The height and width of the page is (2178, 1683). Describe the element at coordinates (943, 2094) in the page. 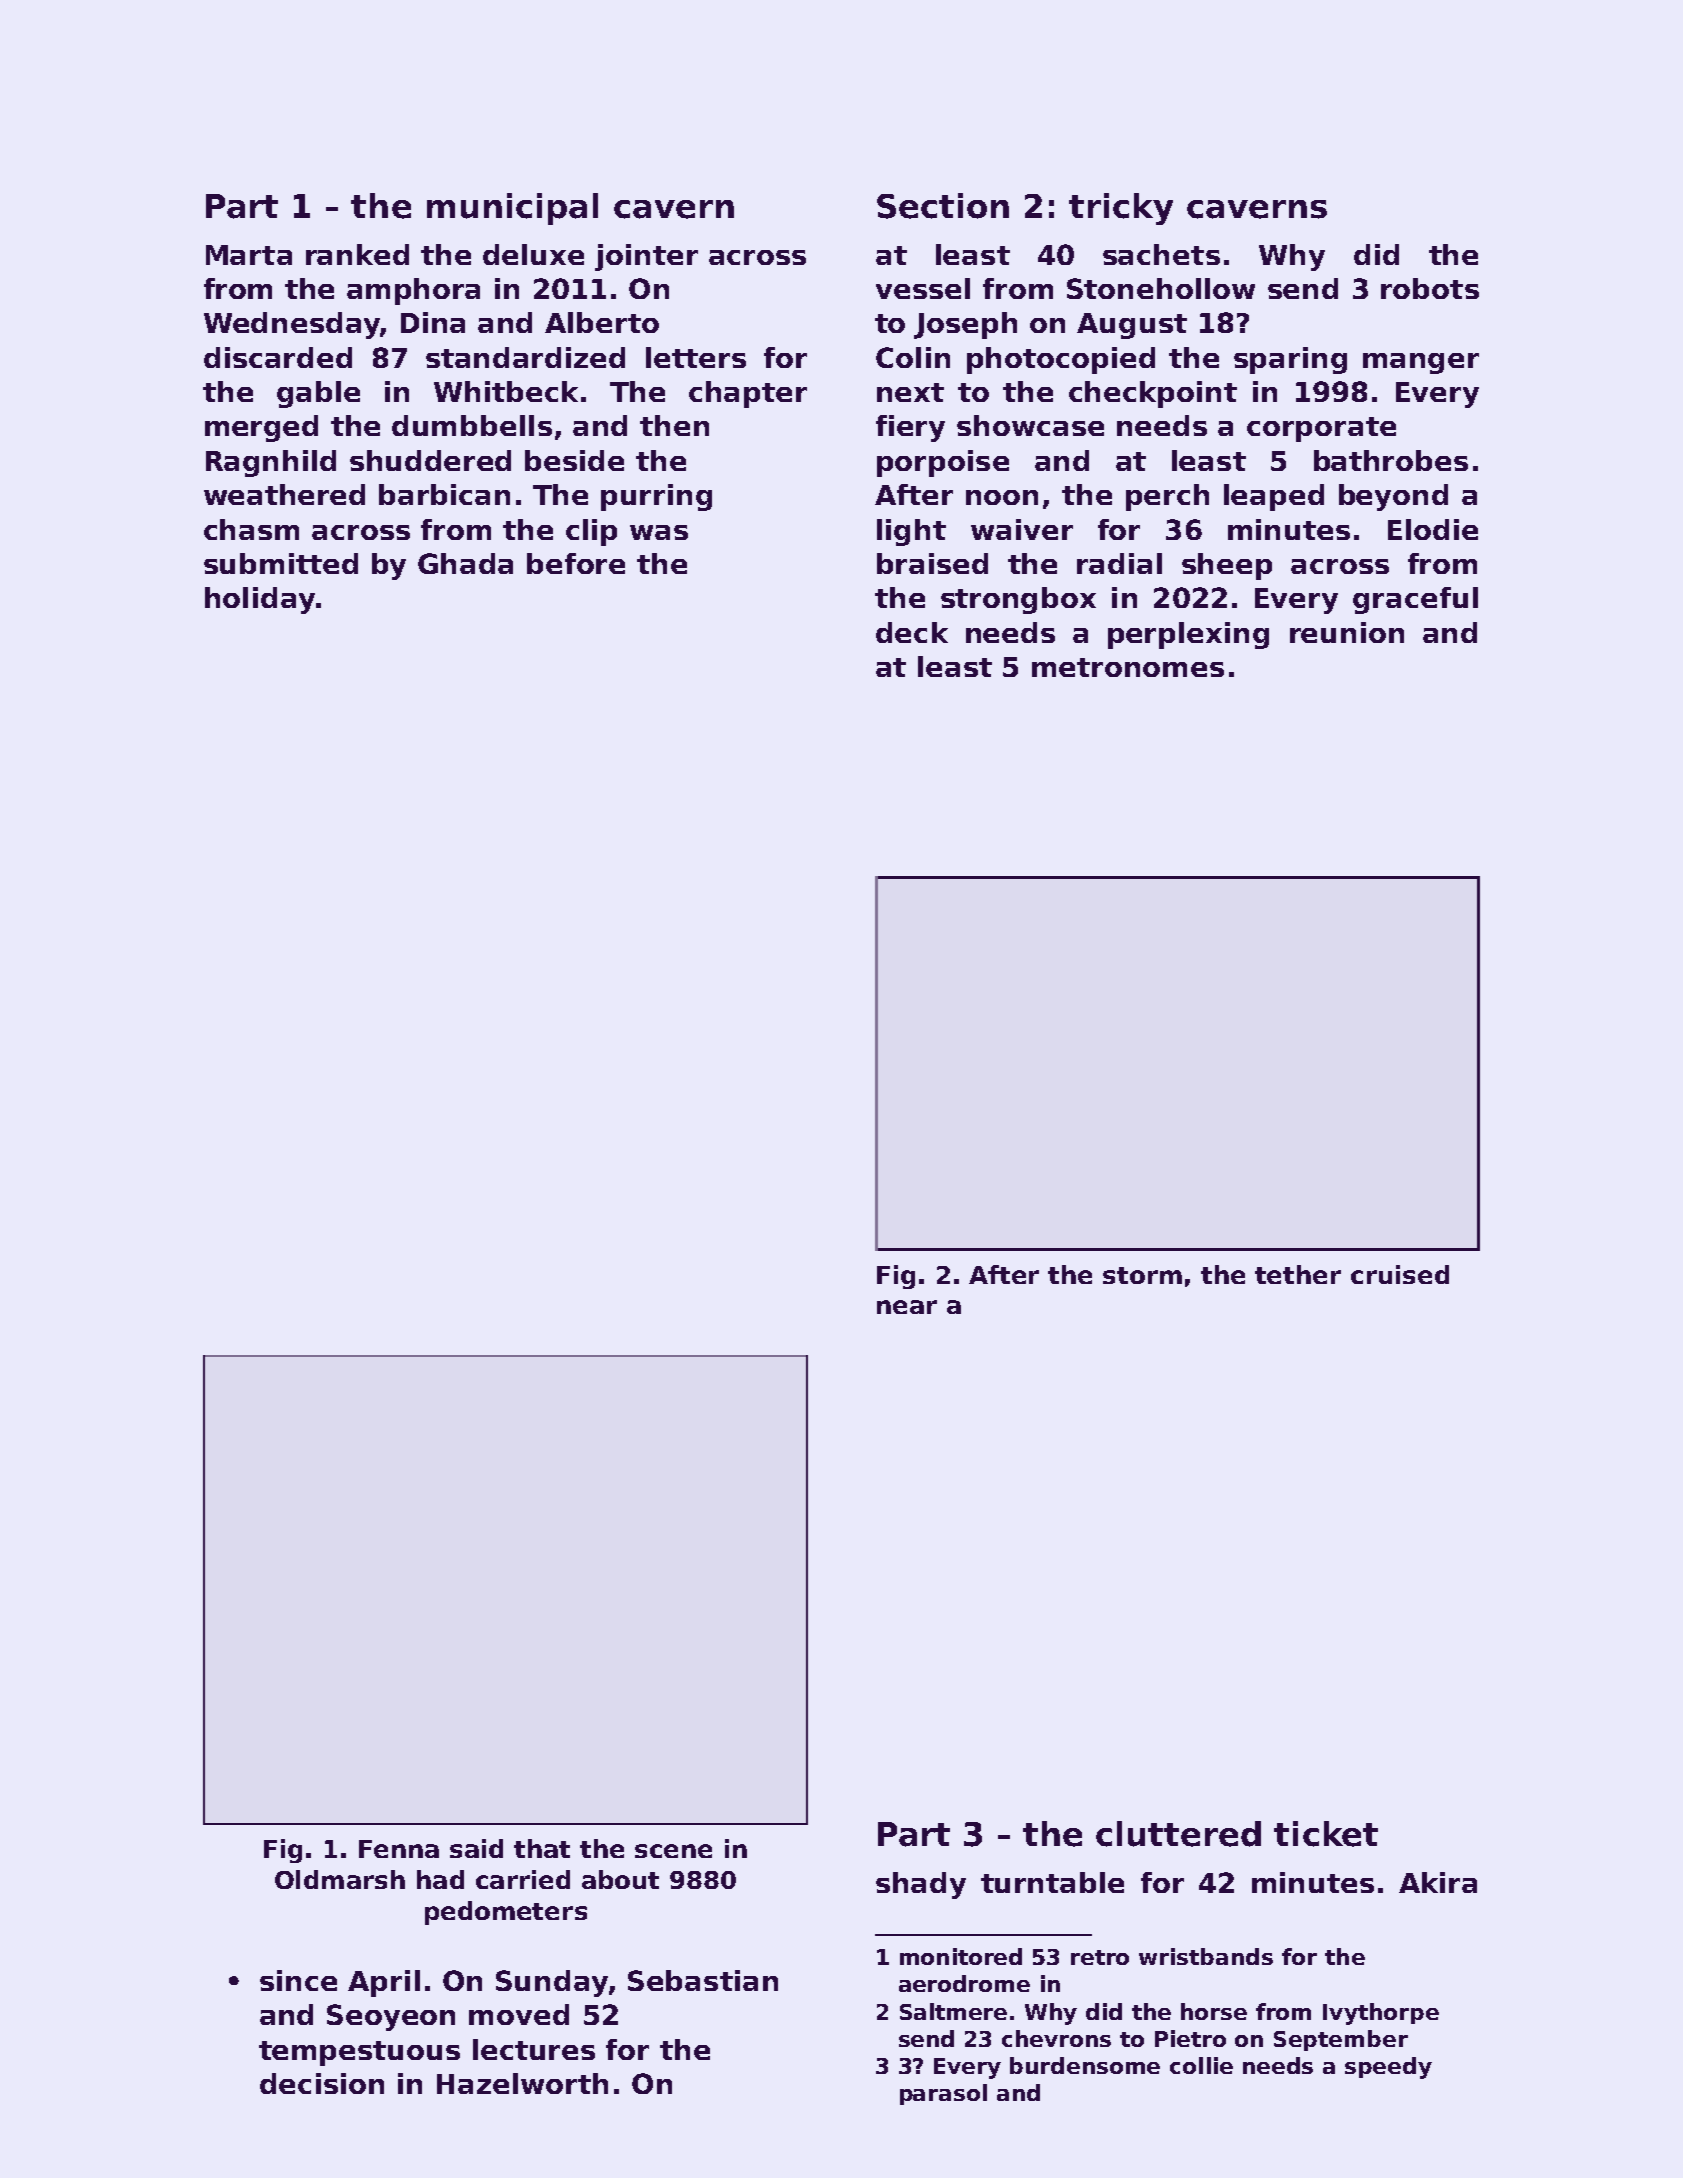

I see `parasol` at that location.
